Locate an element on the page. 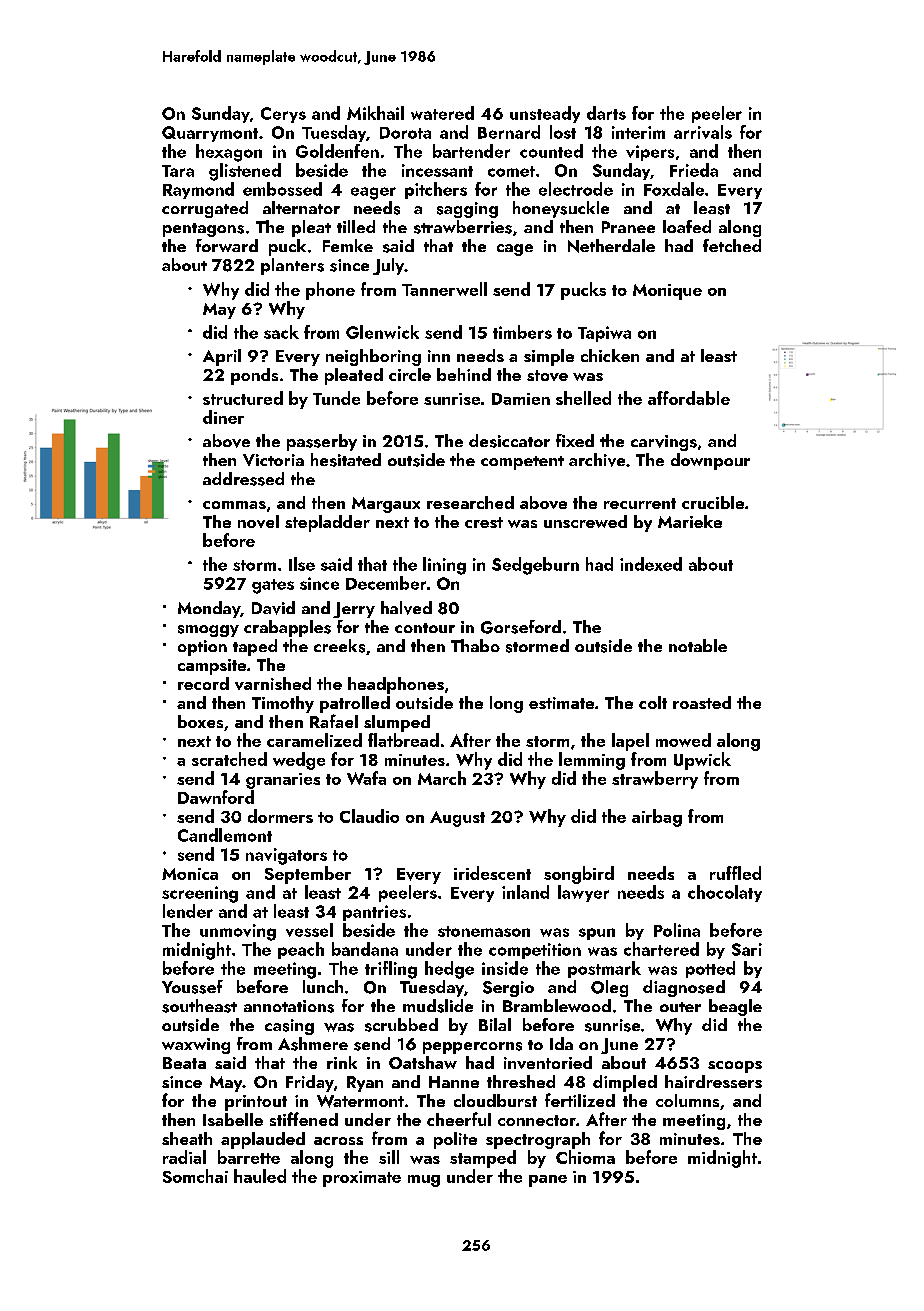 This page has width=924, height=1311. hexagon is located at coordinates (229, 153).
